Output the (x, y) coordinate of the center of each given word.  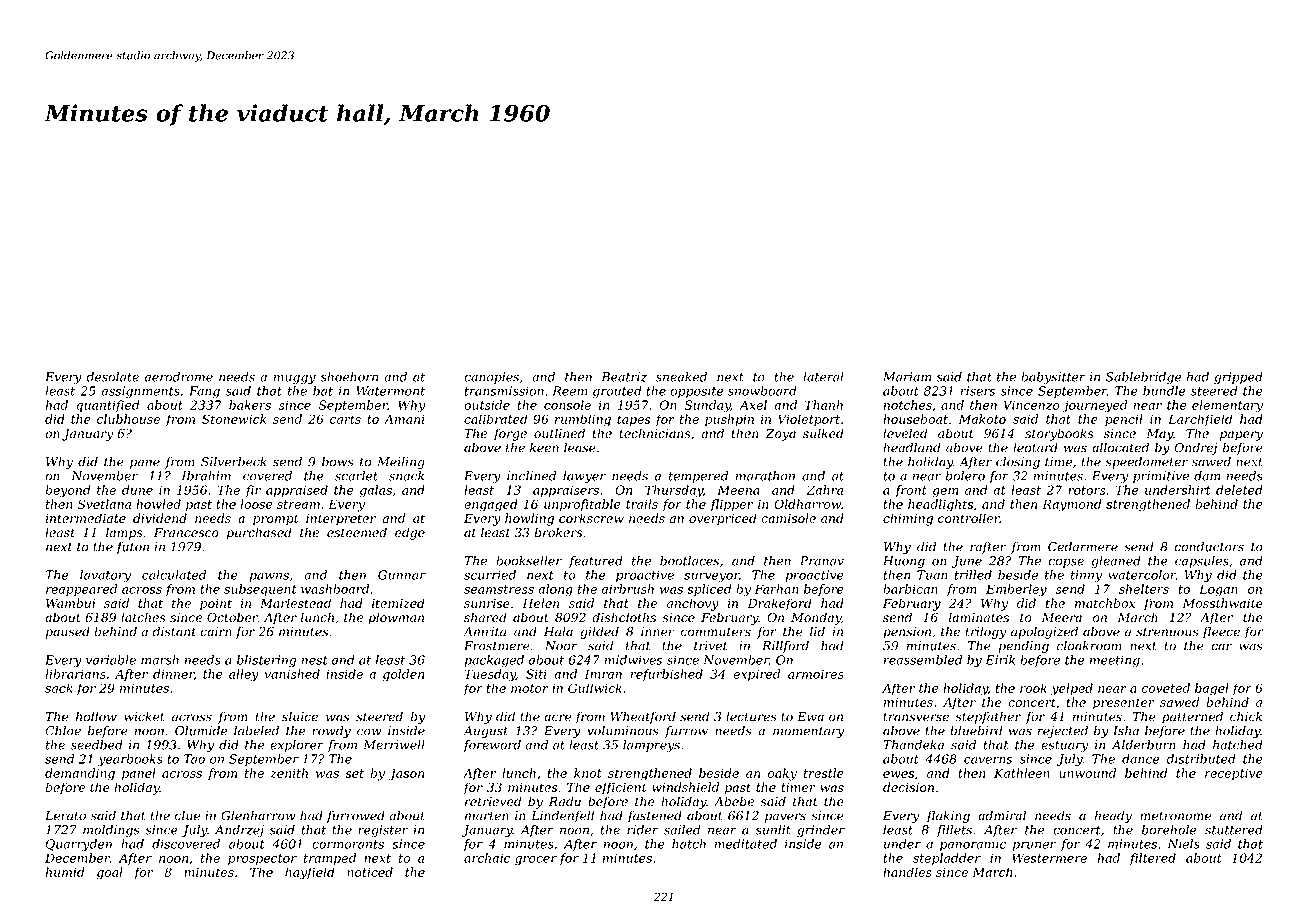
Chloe (63, 730)
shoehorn (349, 377)
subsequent (260, 590)
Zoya (781, 435)
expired (756, 675)
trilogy (986, 632)
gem (945, 493)
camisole (788, 518)
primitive (1161, 477)
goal (110, 873)
